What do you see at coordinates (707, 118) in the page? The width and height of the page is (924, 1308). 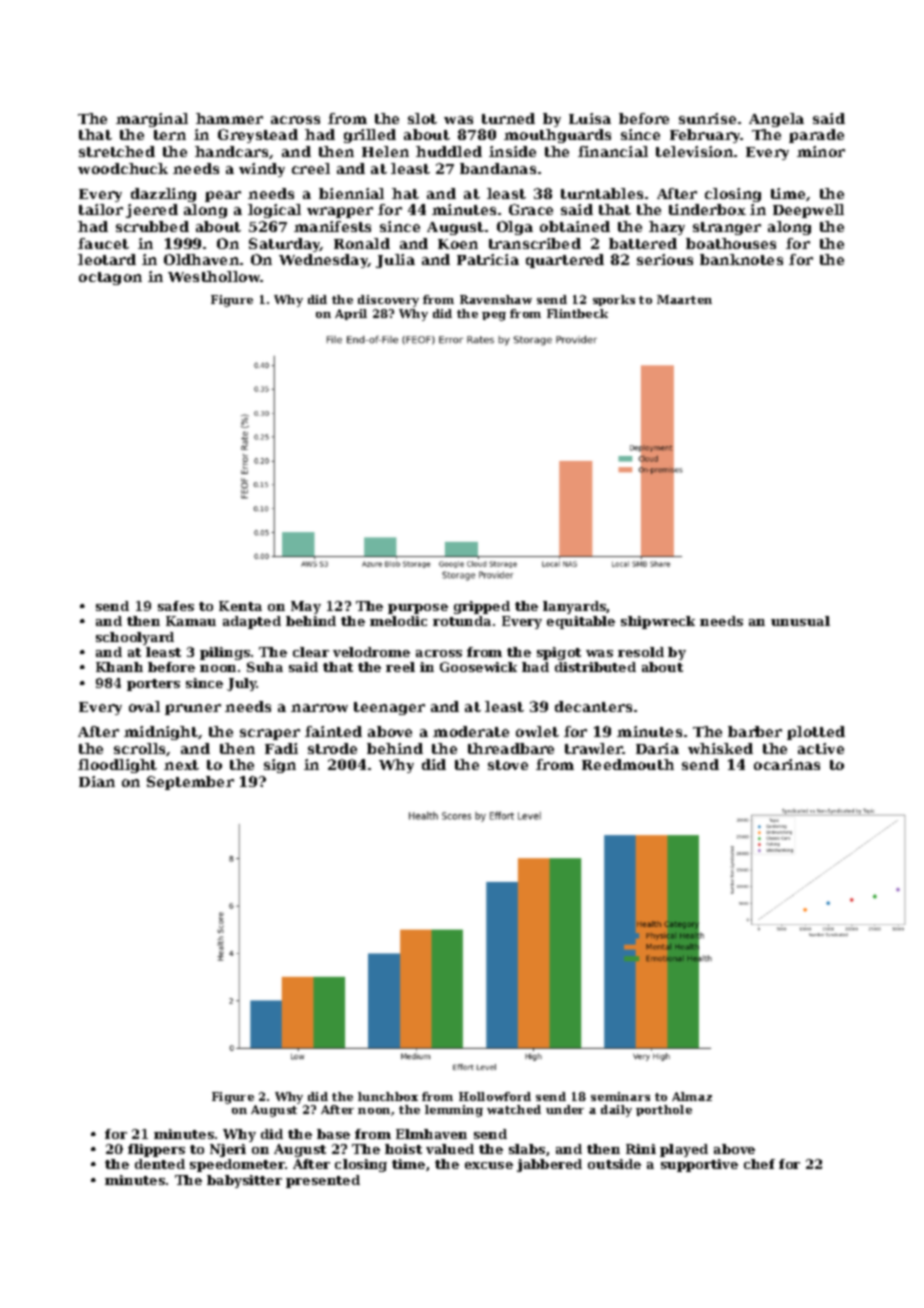 I see `sunrise` at bounding box center [707, 118].
